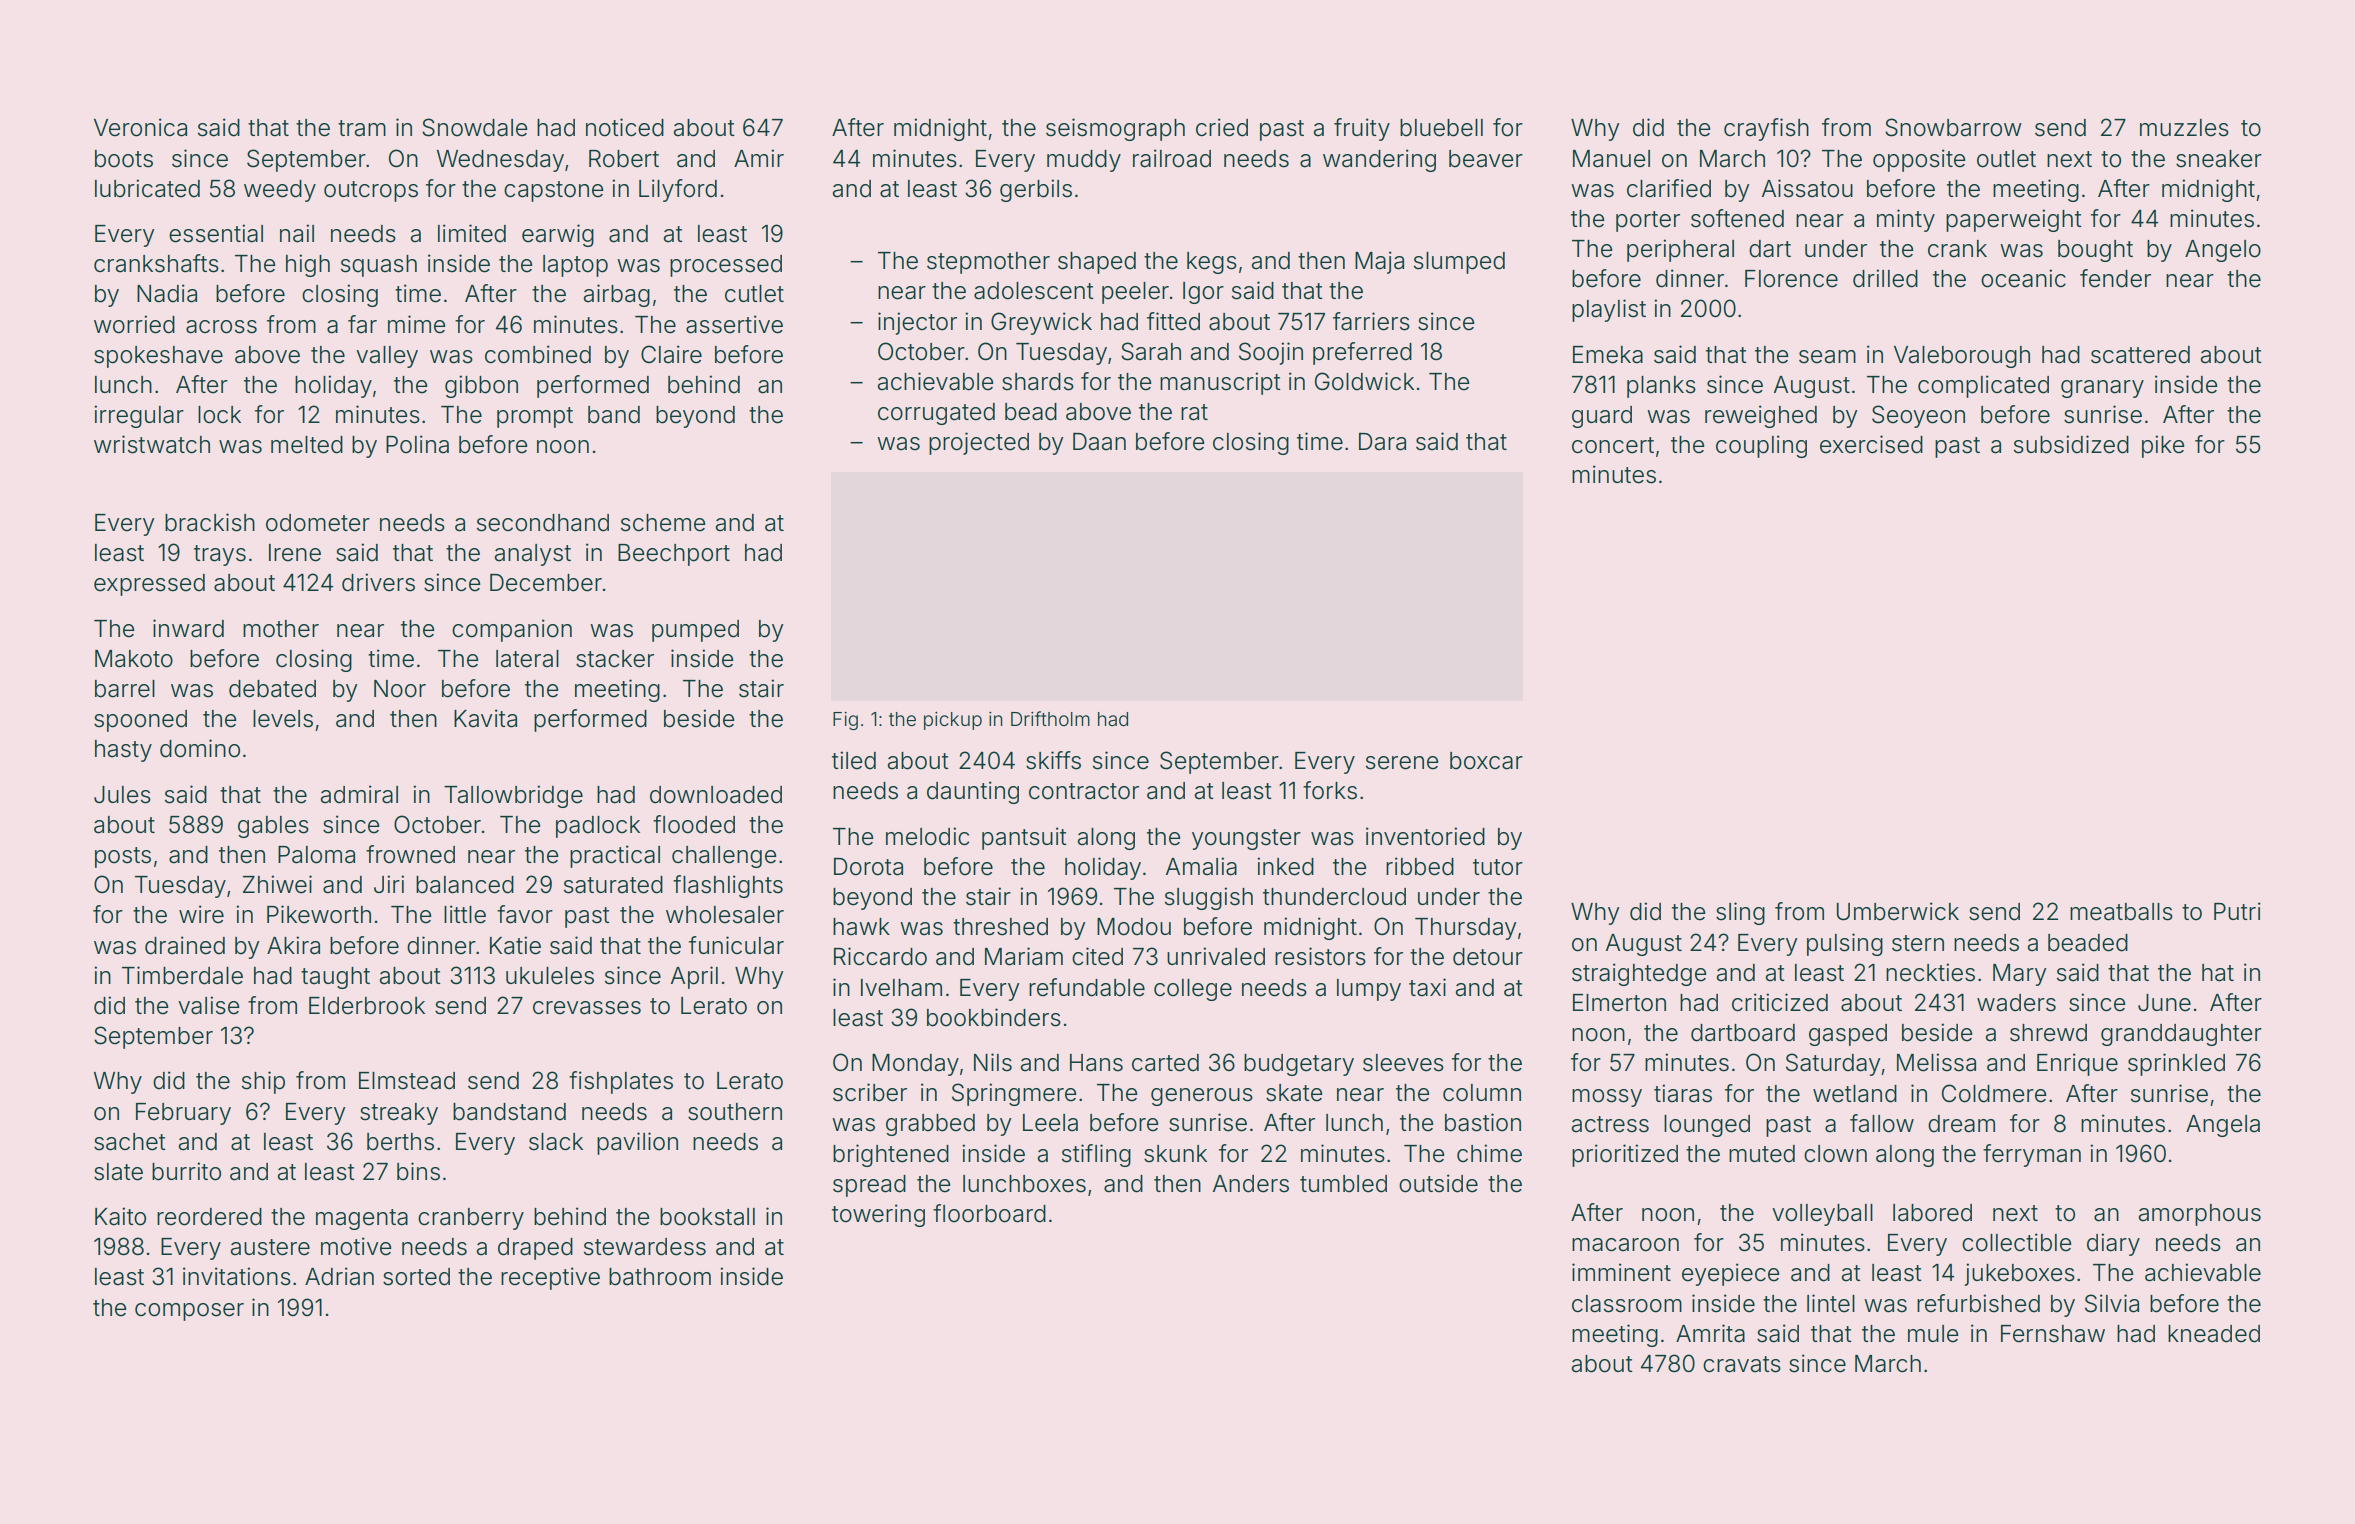 The height and width of the page is (1524, 2355). I want to click on Driftholm, so click(1050, 718).
